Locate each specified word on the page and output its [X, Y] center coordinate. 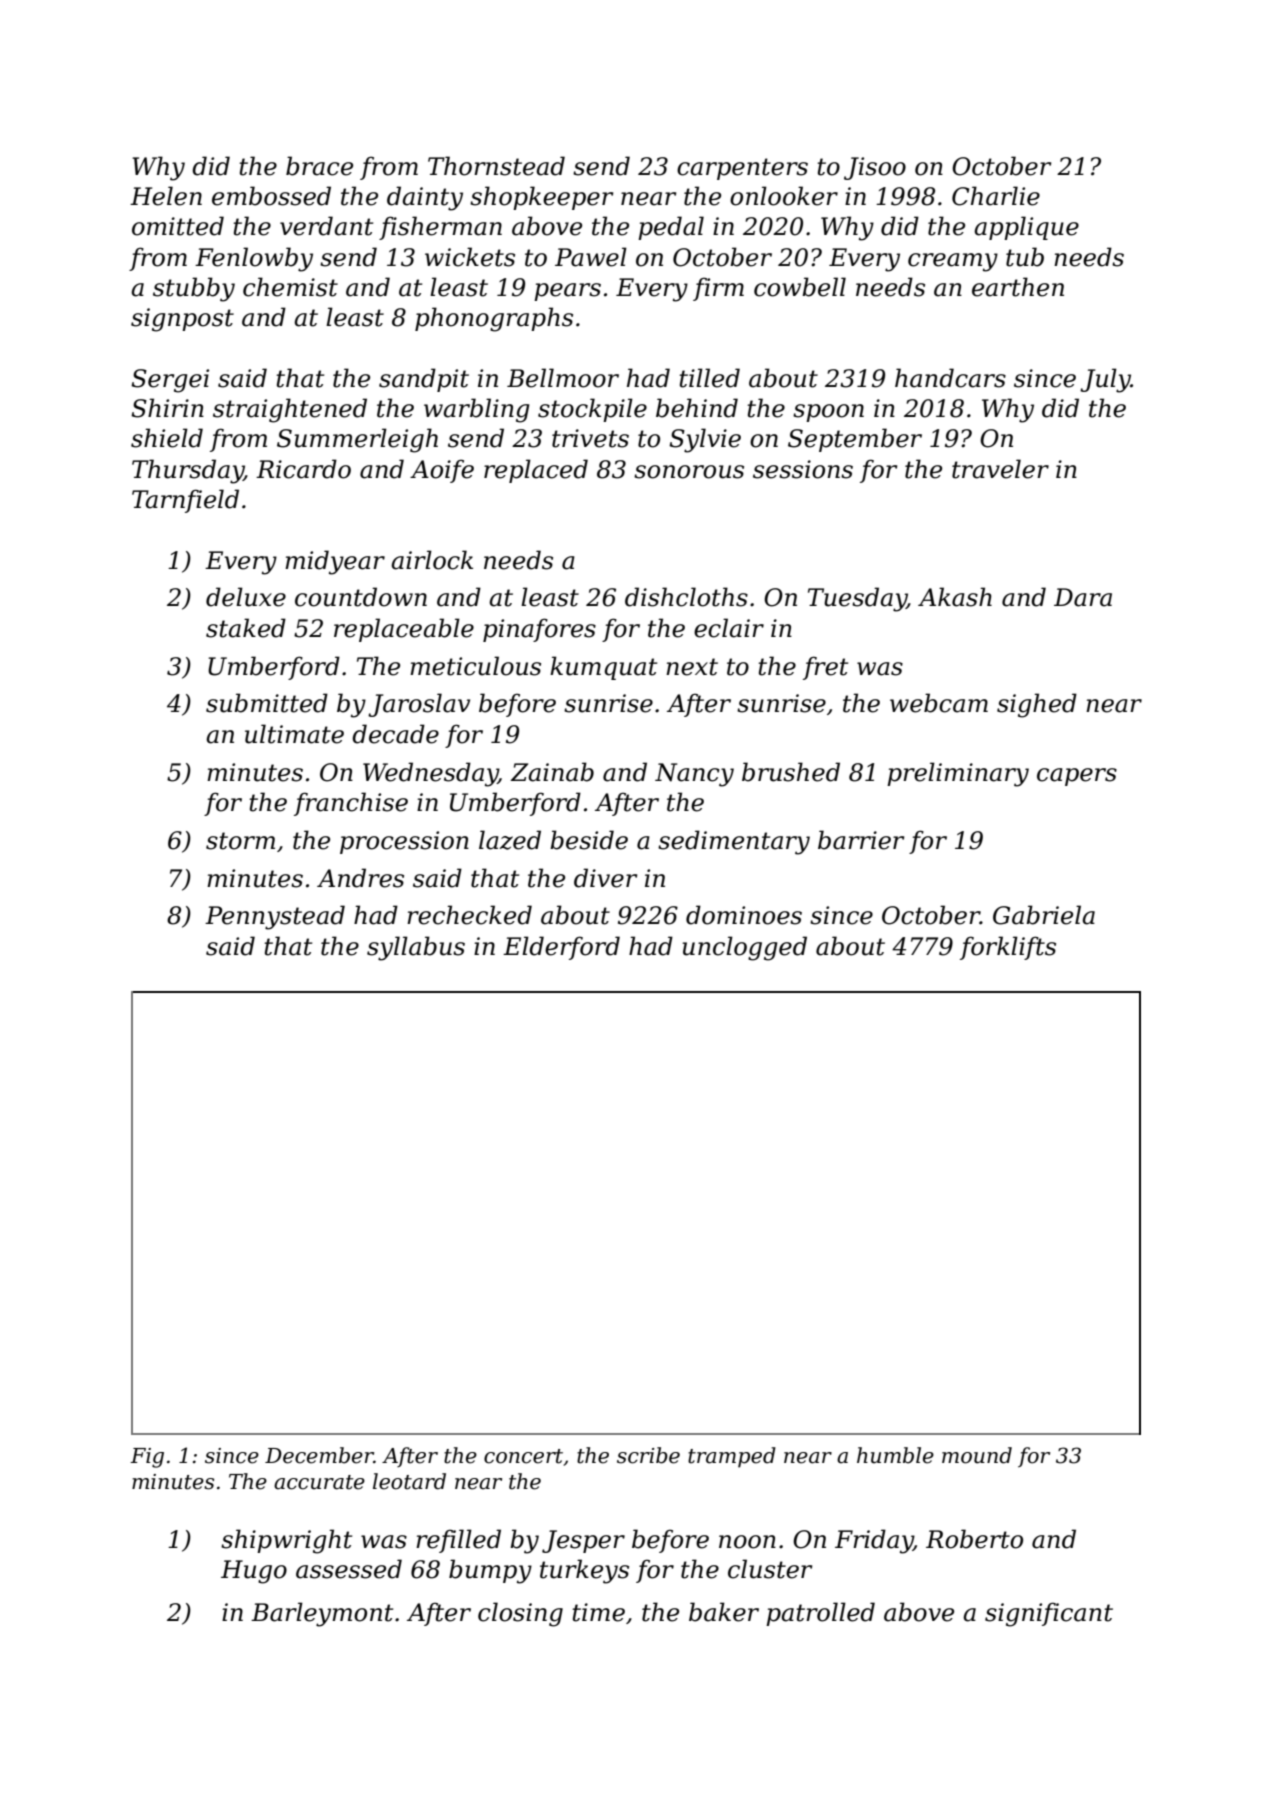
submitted [267, 703]
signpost [182, 320]
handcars [950, 378]
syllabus [416, 948]
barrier [861, 840]
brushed [791, 772]
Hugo [254, 1572]
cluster [770, 1569]
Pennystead [275, 917]
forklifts [1008, 948]
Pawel [591, 257]
